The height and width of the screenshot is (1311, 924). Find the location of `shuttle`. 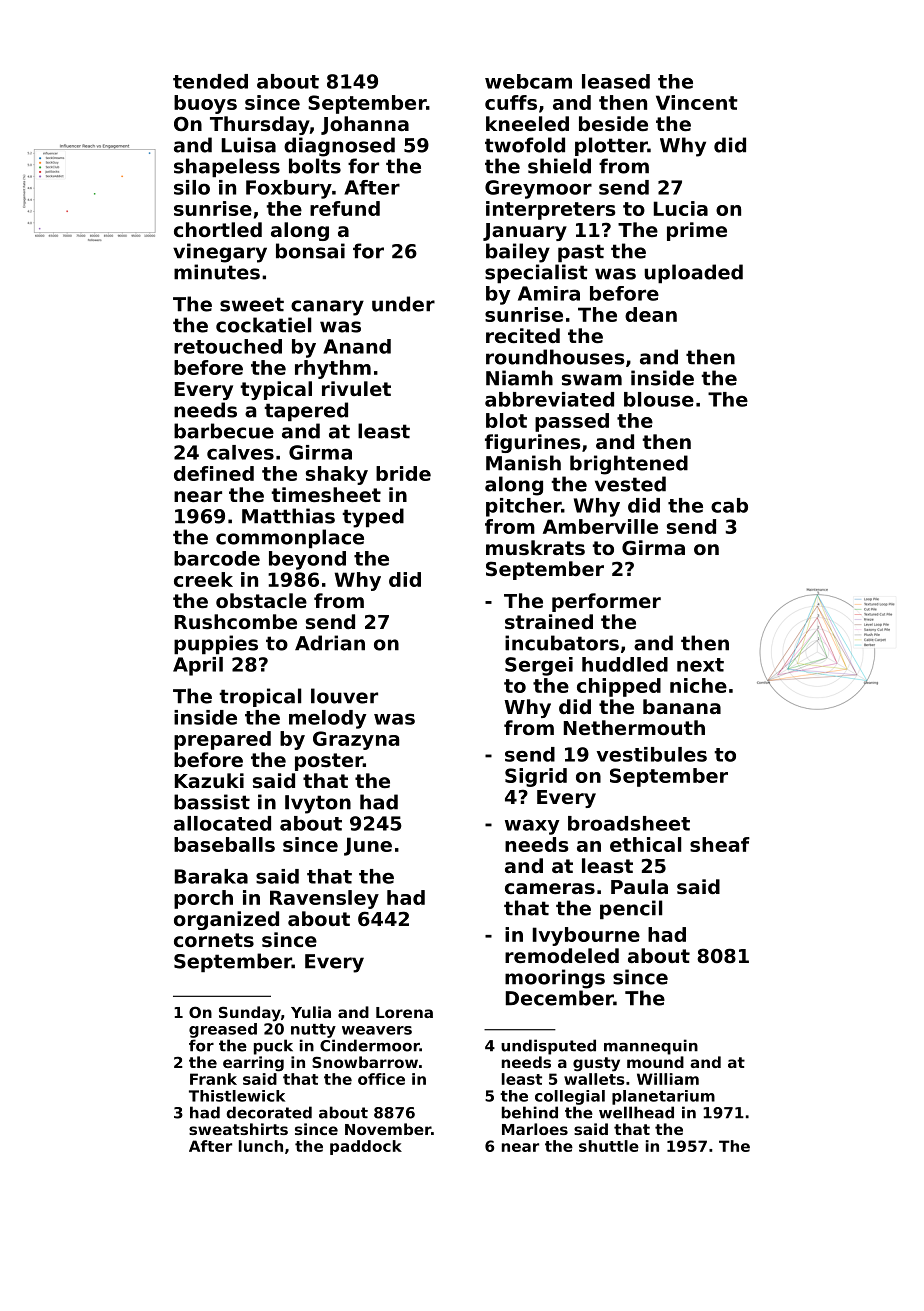

shuttle is located at coordinates (609, 1146).
